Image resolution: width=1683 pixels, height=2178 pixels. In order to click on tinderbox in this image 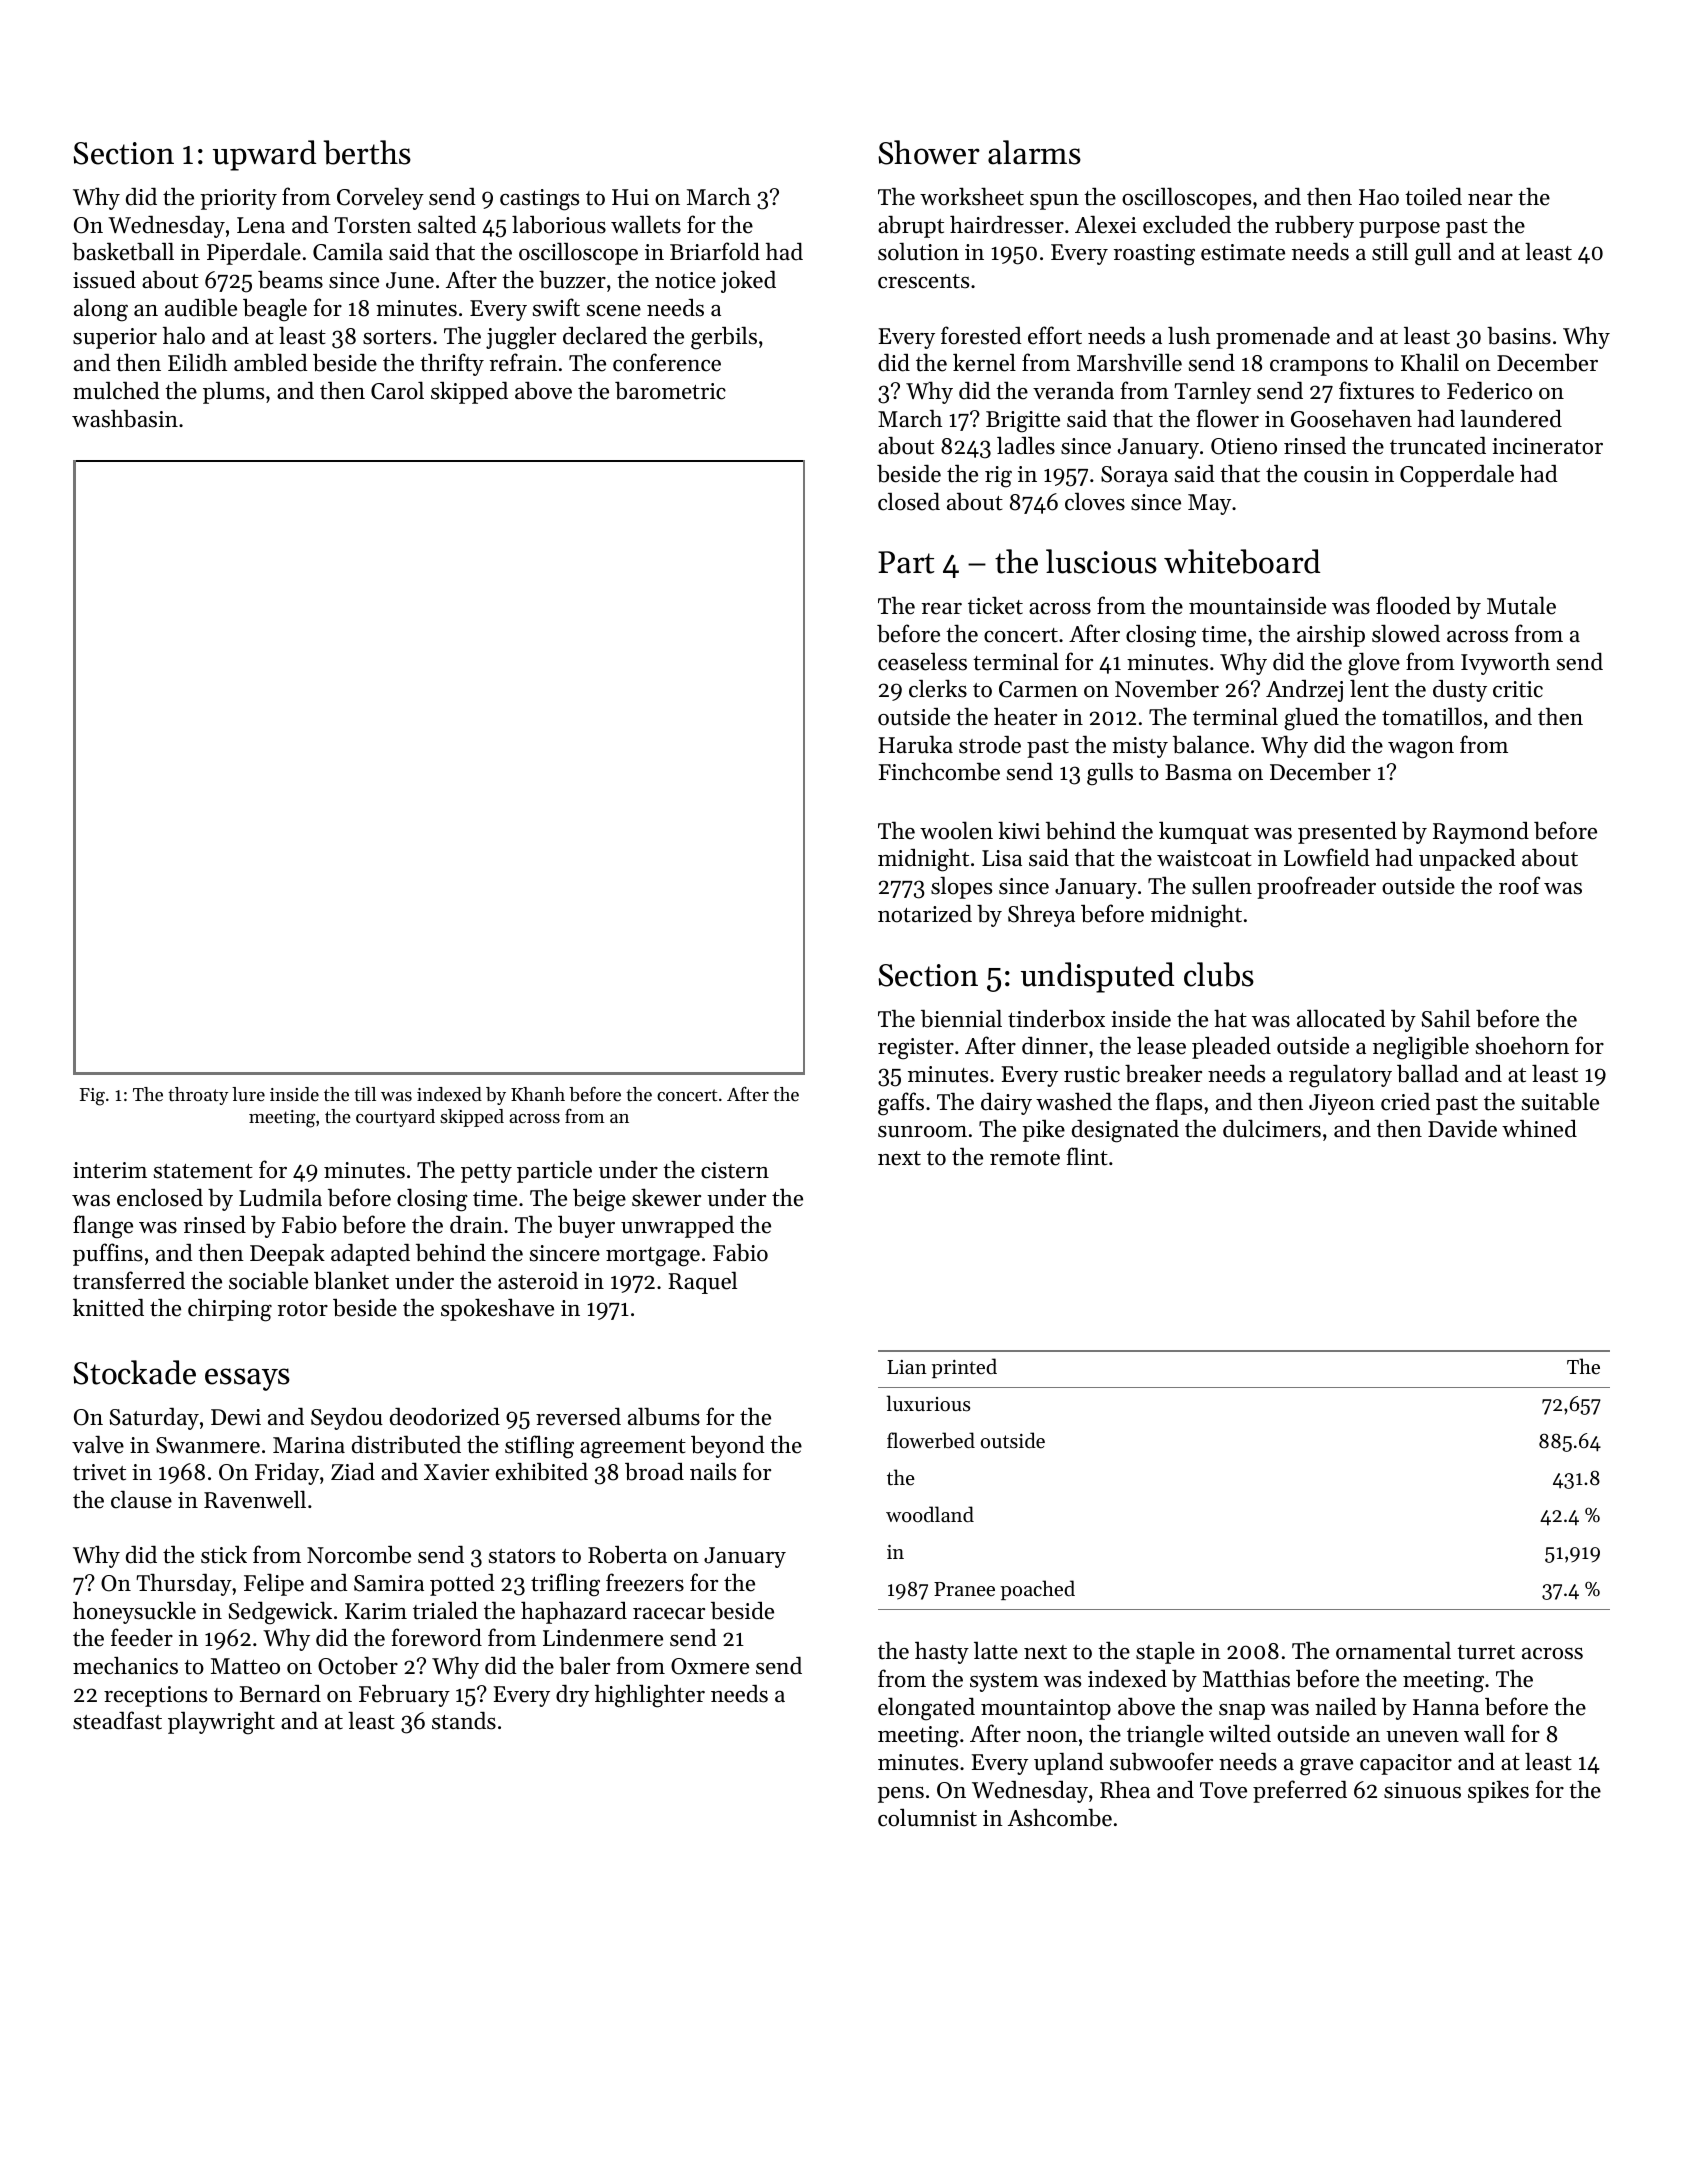, I will do `click(1056, 1019)`.
